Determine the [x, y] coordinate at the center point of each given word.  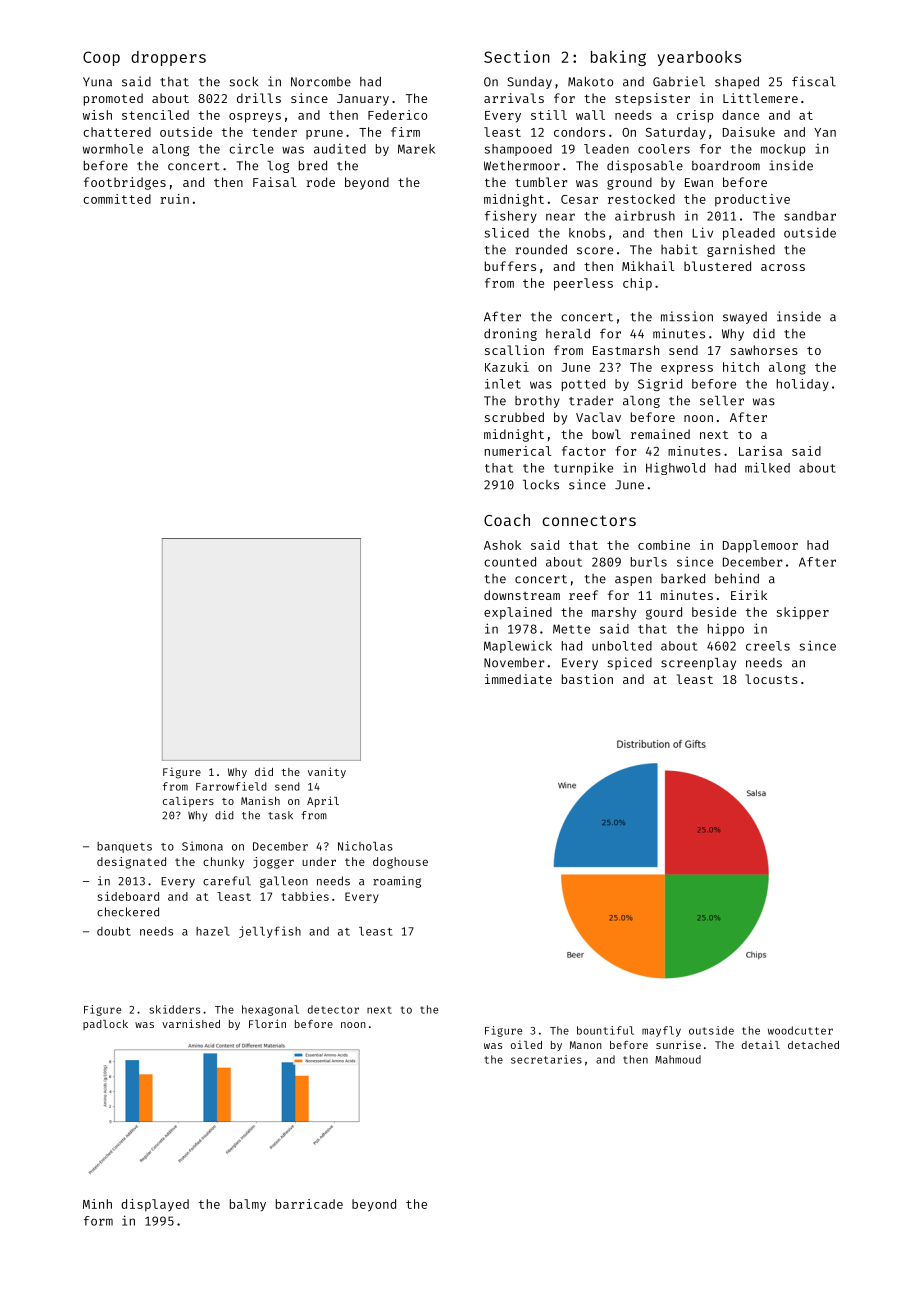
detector [333, 1009]
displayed [155, 1205]
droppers [168, 58]
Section [517, 56]
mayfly [661, 1031]
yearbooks [699, 58]
